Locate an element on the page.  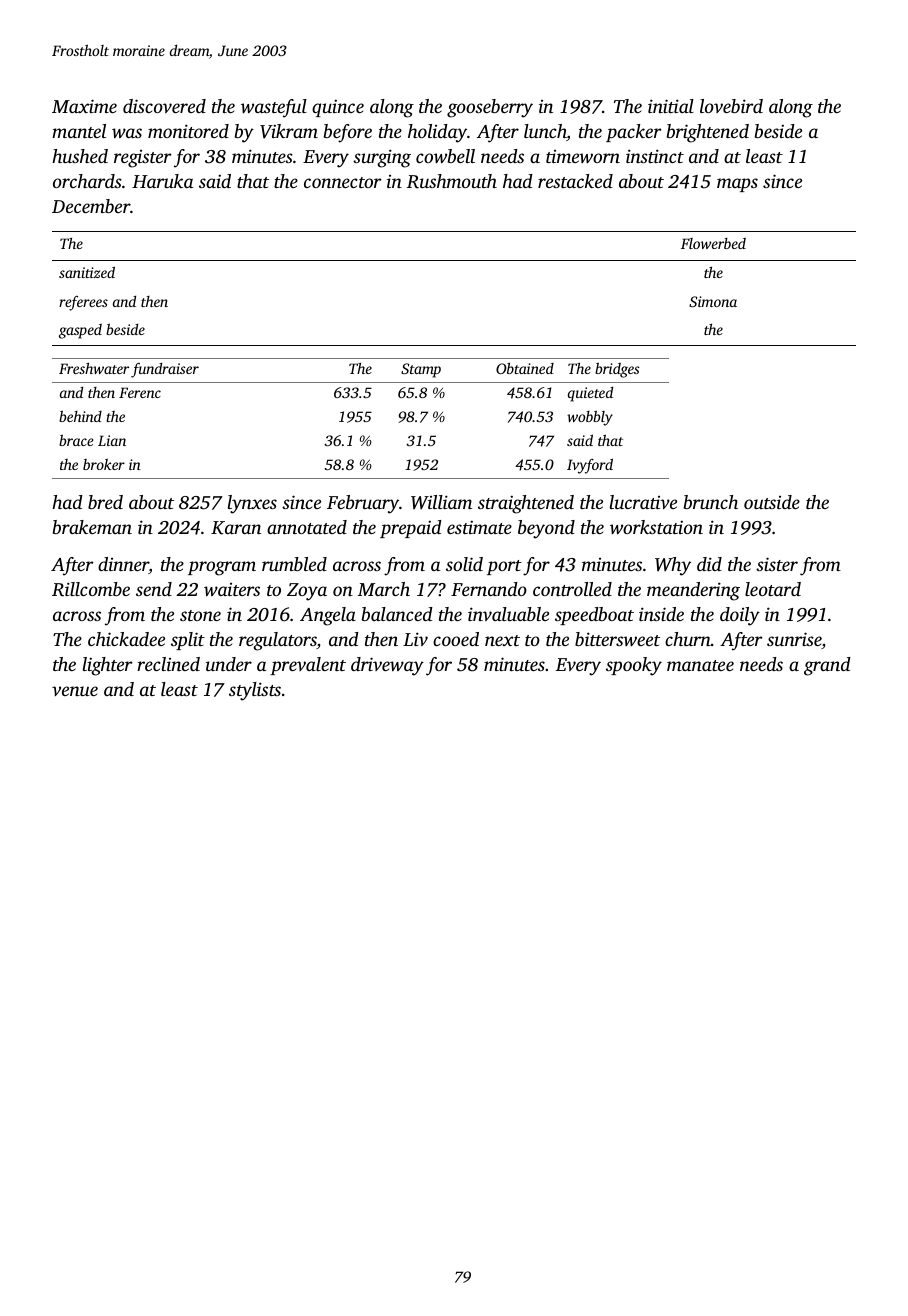
sanitized is located at coordinates (87, 272).
